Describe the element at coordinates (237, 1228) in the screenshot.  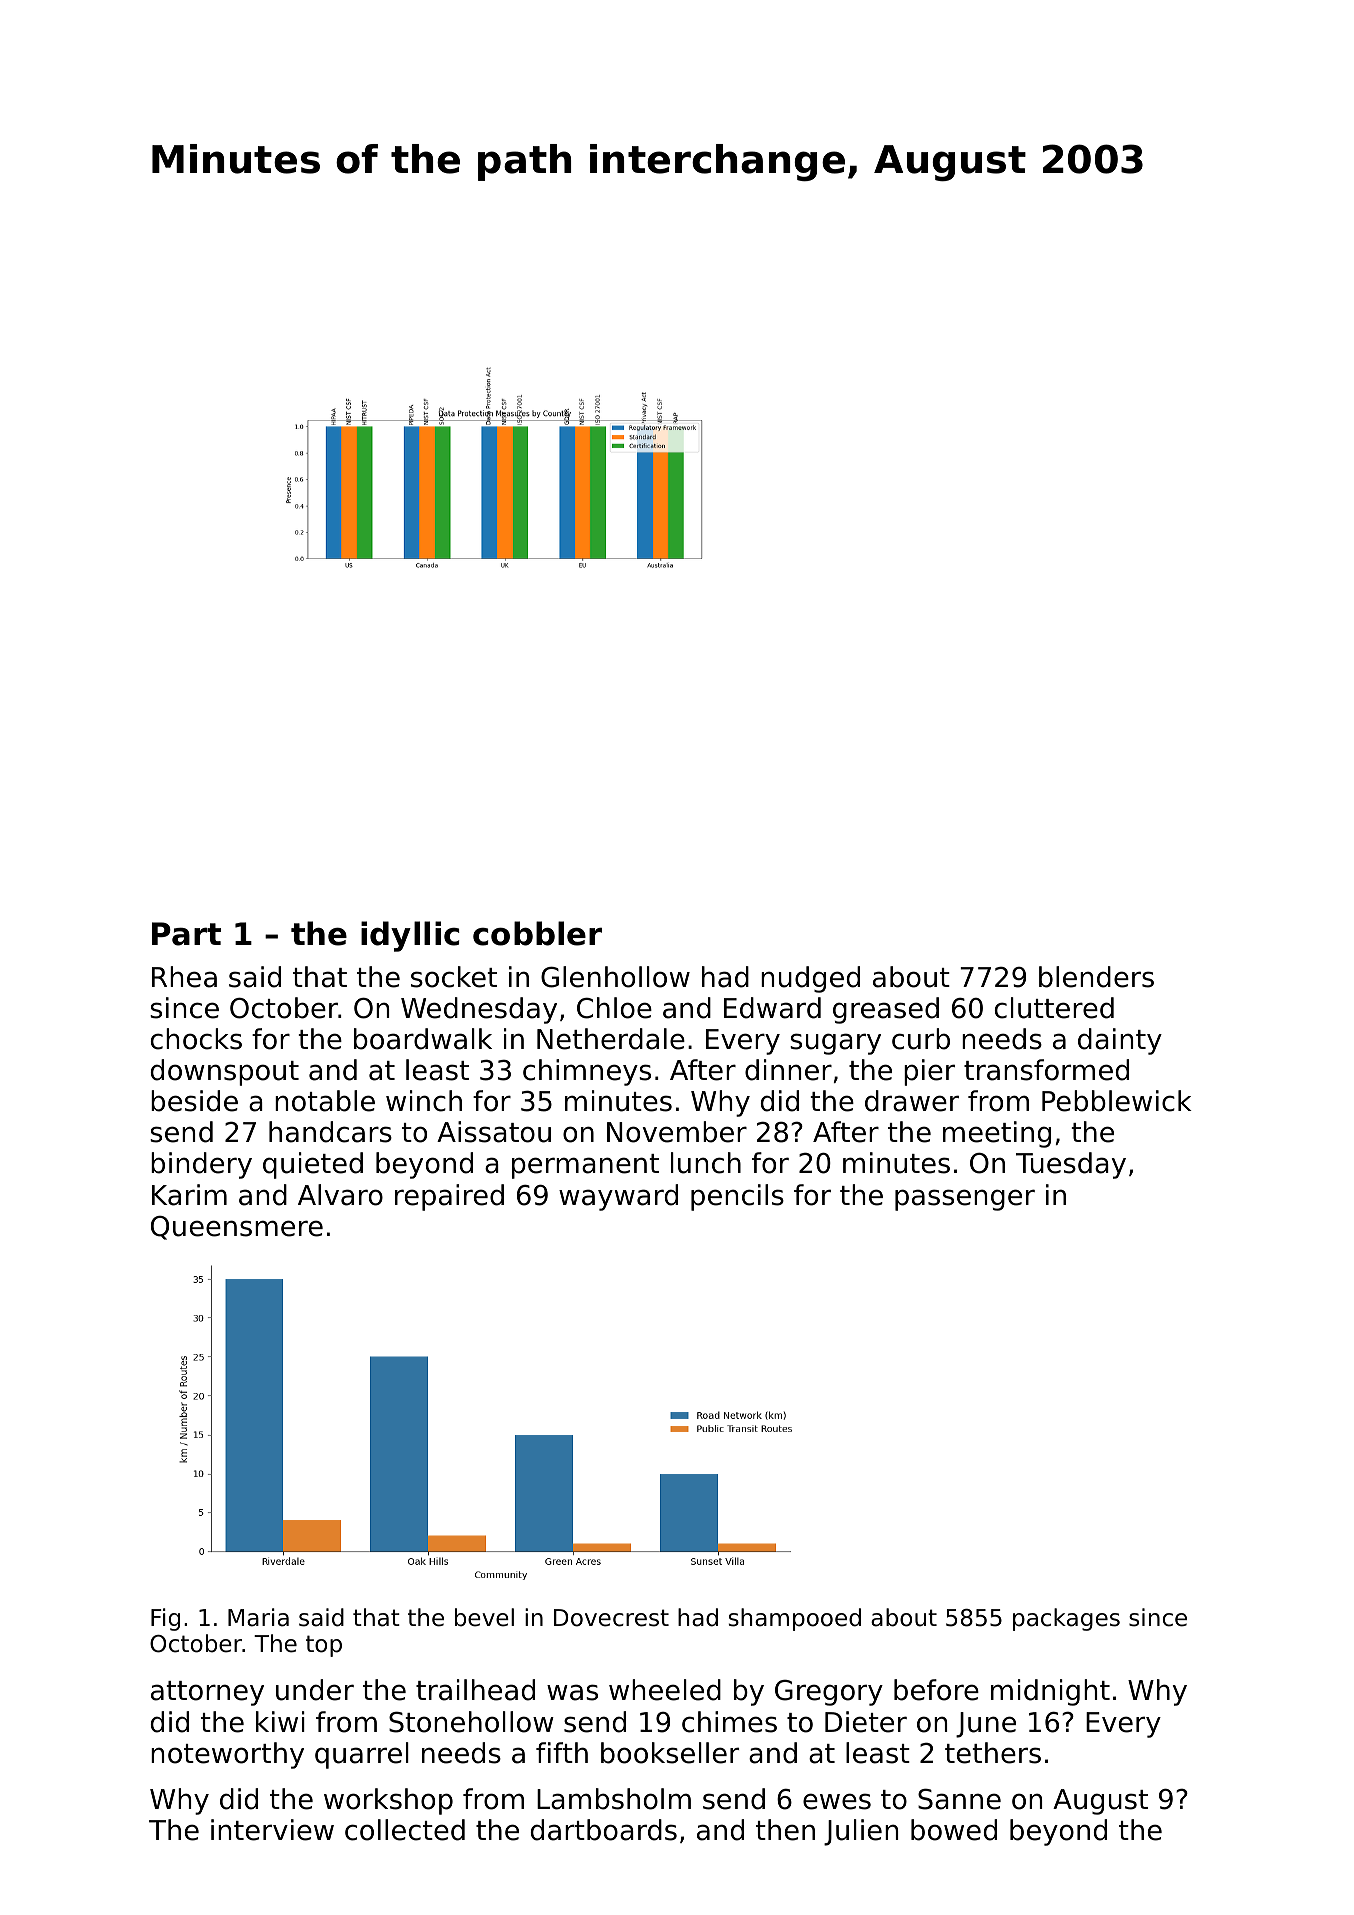
I see `Queensmere` at that location.
